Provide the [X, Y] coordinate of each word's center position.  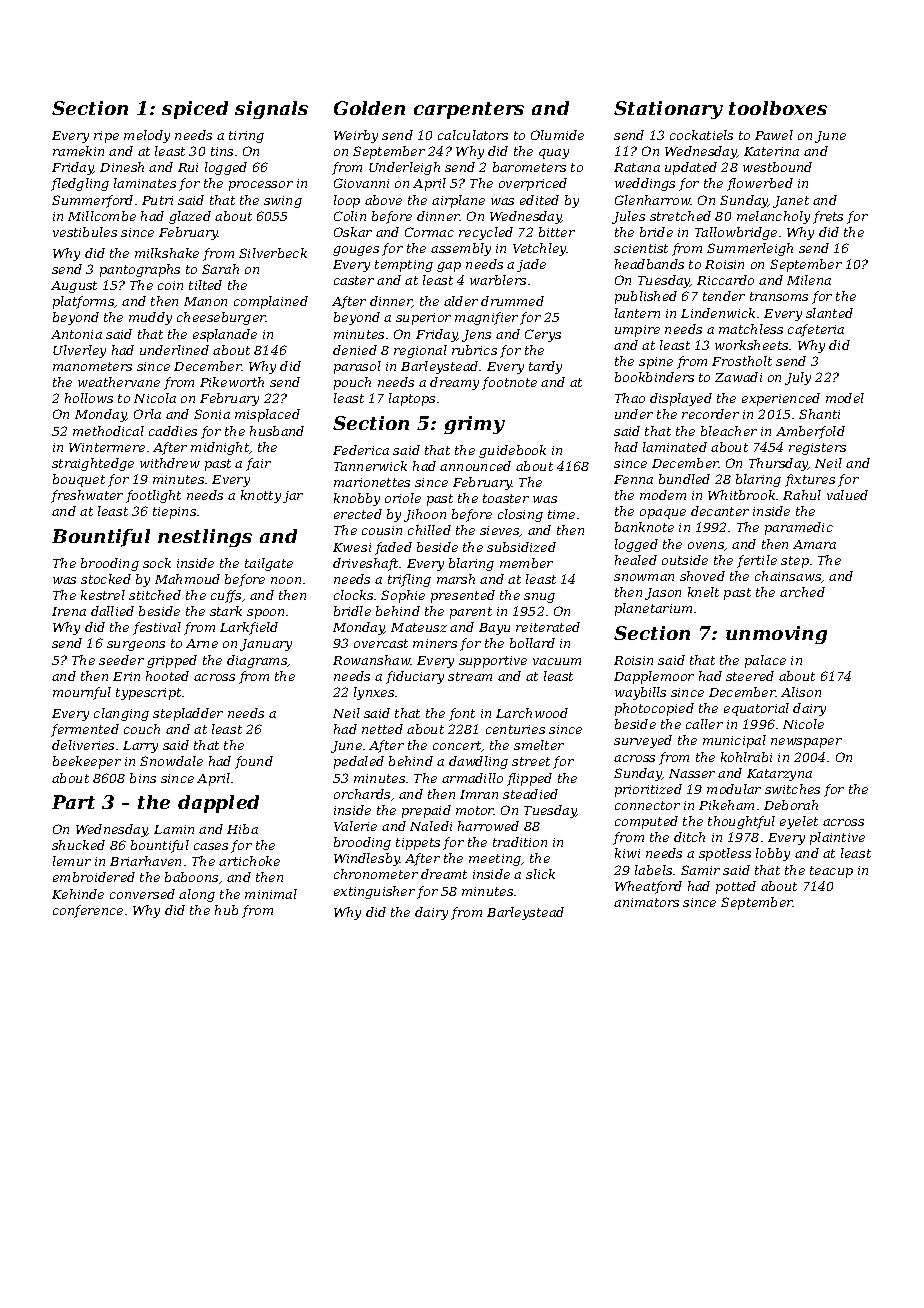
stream [470, 676]
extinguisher [374, 892]
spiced [195, 110]
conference [88, 911]
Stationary [668, 110]
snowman [644, 577]
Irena [69, 611]
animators [646, 902]
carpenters [469, 110]
